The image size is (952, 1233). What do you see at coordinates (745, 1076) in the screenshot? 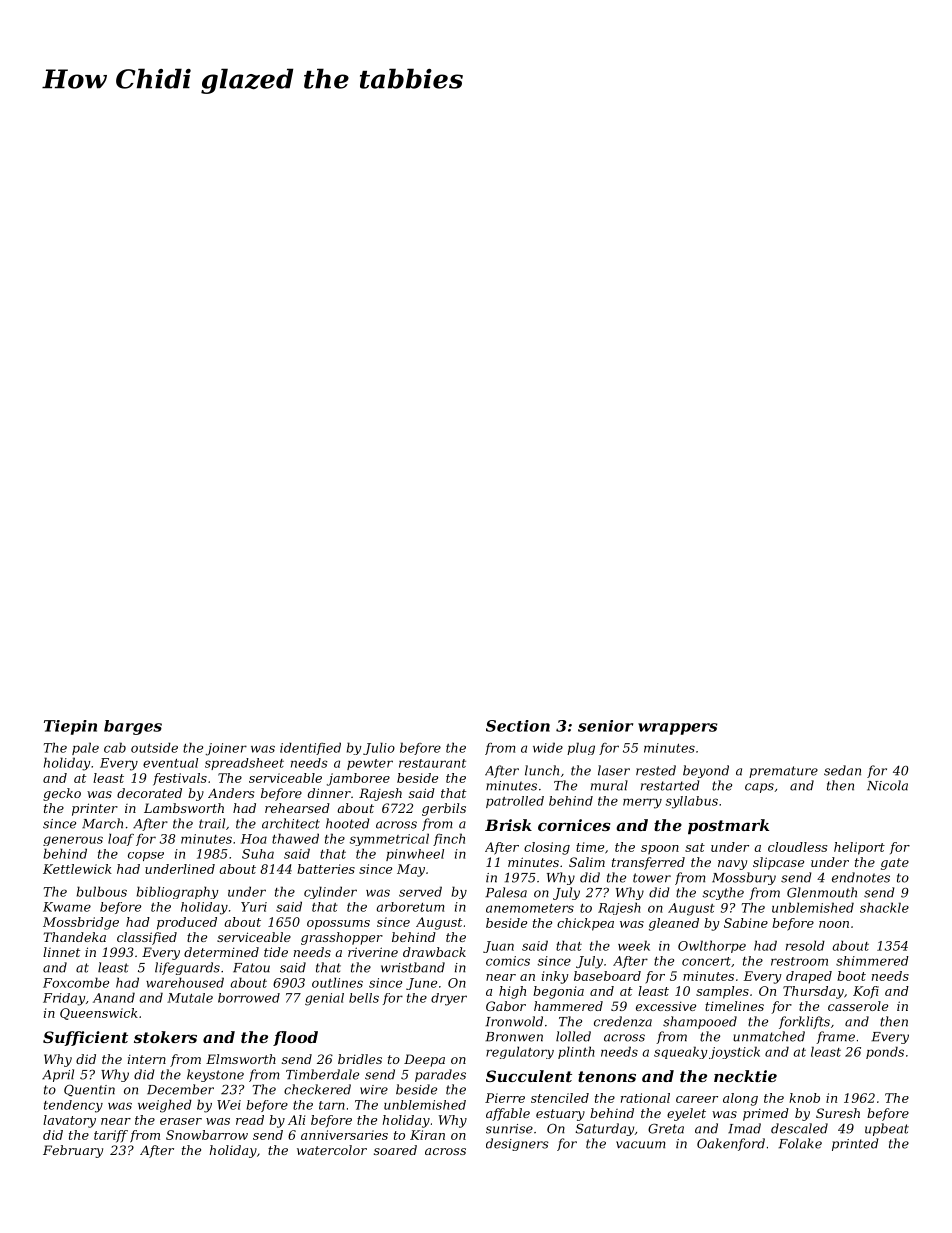
I see `necktie` at bounding box center [745, 1076].
